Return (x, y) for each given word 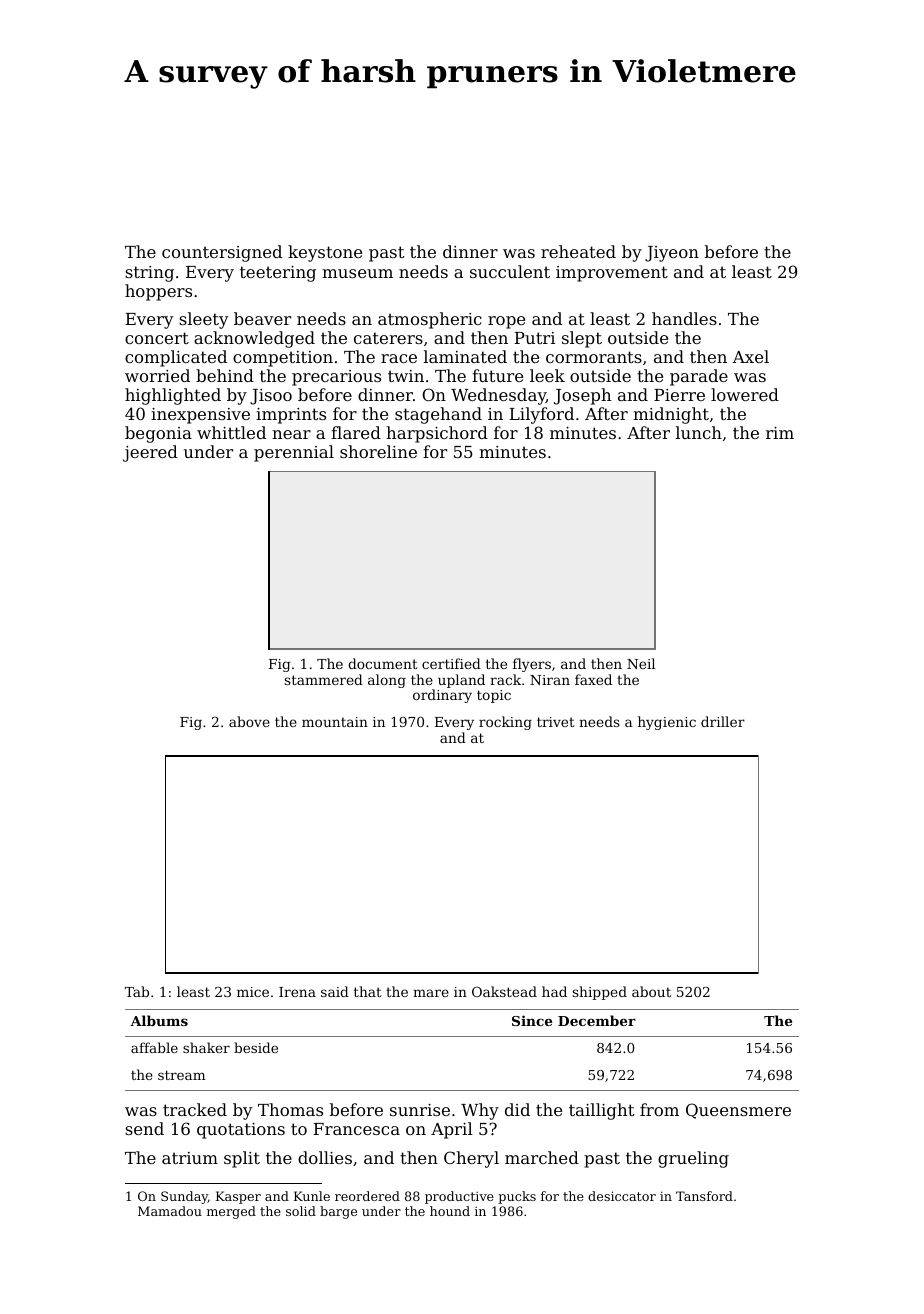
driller (723, 721)
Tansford (704, 1196)
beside (256, 1047)
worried (157, 375)
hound (450, 1211)
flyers (532, 665)
